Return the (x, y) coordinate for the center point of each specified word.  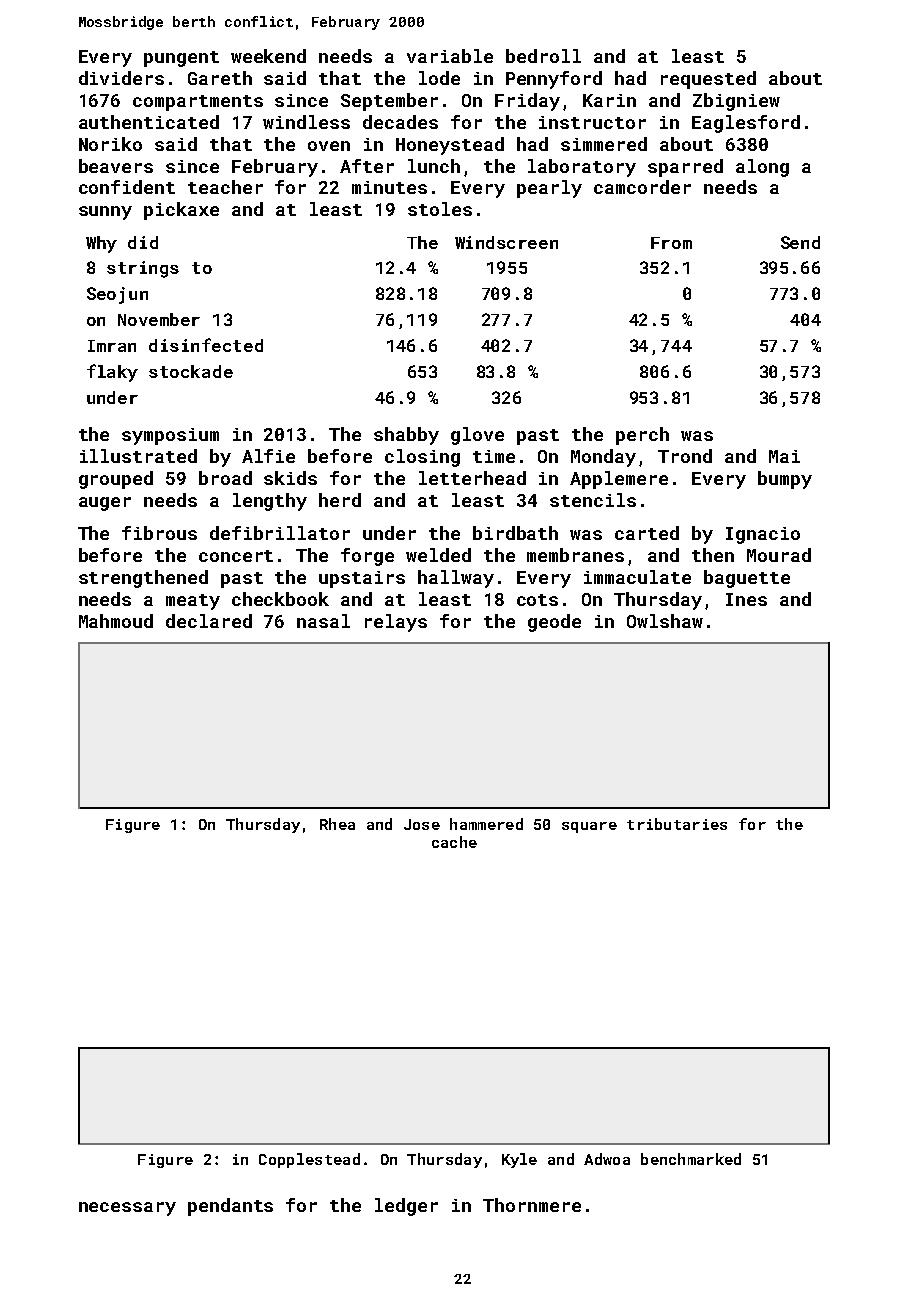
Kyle (519, 1160)
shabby (406, 436)
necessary (127, 1209)
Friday (527, 102)
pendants (230, 1207)
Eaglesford (746, 124)
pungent (181, 59)
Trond (685, 456)
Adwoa (607, 1159)
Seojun (117, 295)
